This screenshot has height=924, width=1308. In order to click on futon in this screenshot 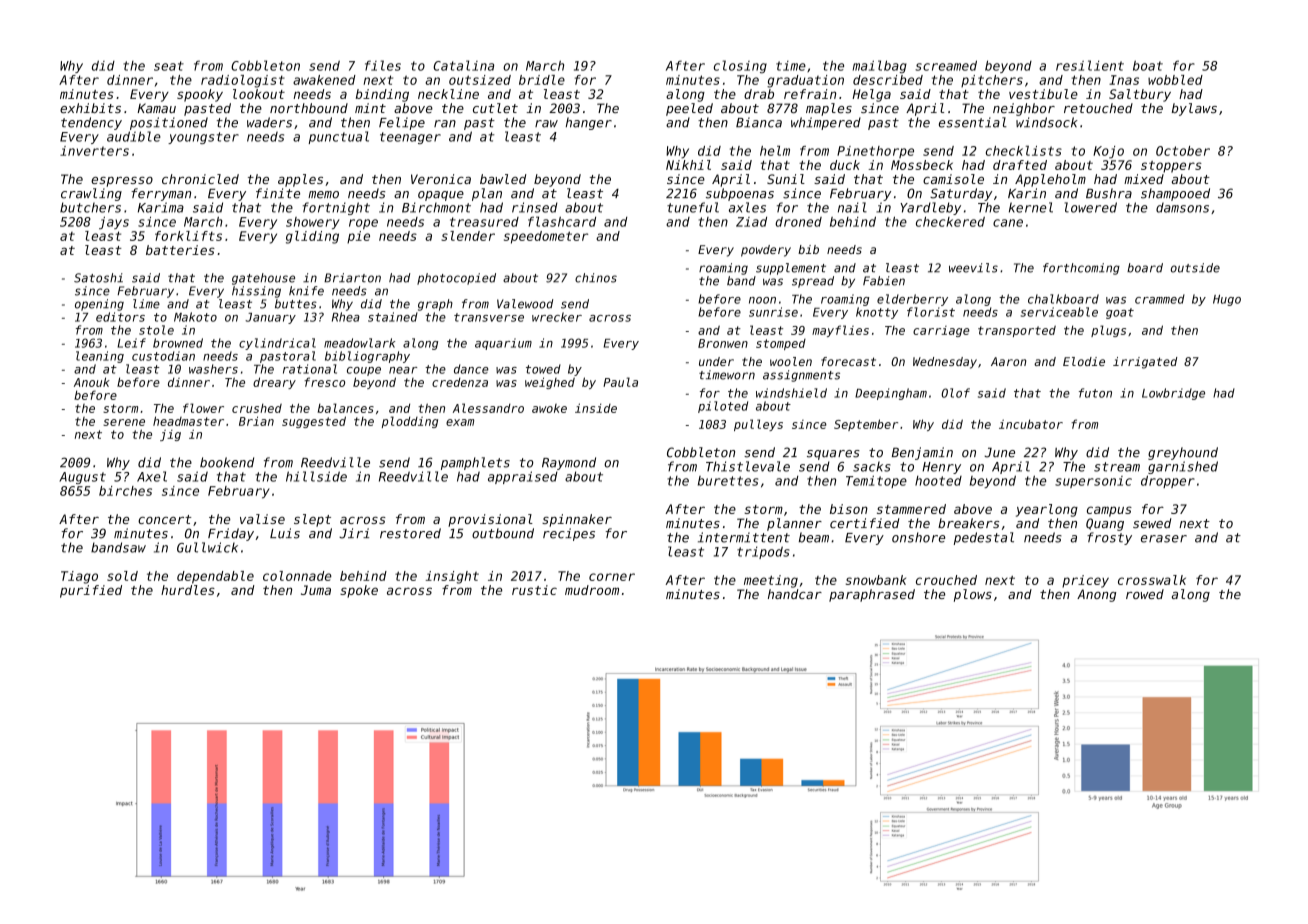, I will do `click(1095, 393)`.
